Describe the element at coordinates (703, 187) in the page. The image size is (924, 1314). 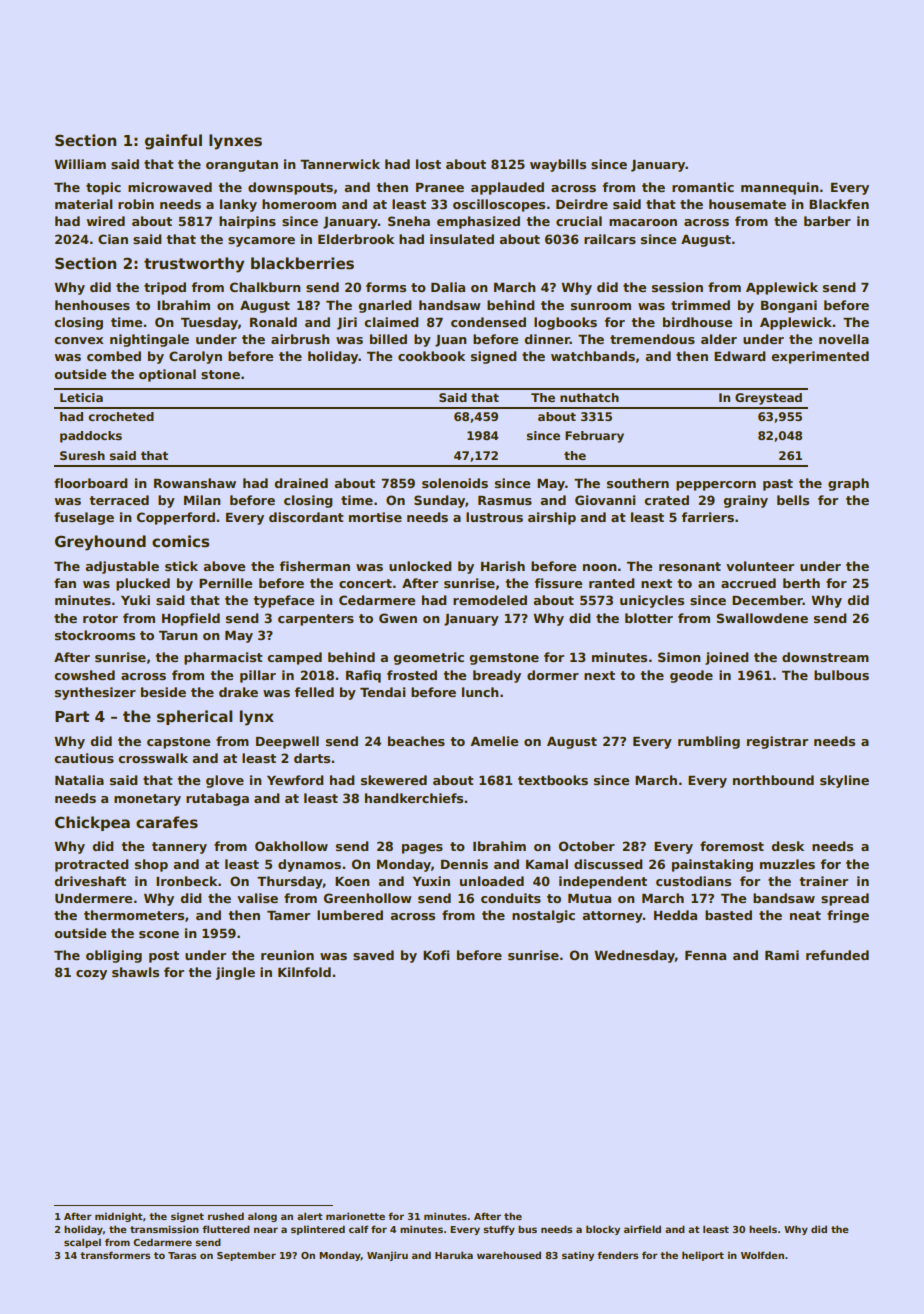
I see `romantic` at that location.
